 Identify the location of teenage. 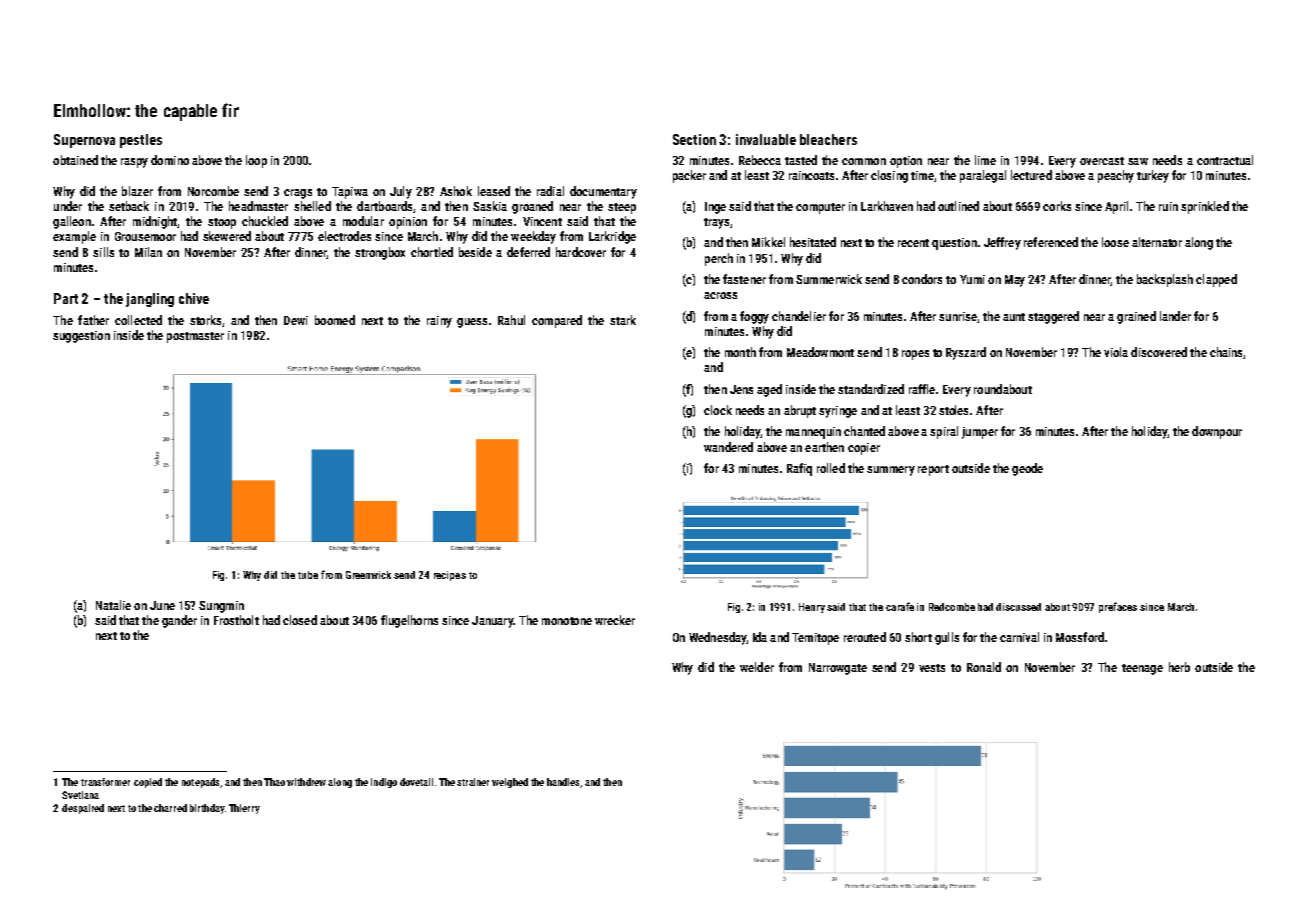
(1142, 669).
